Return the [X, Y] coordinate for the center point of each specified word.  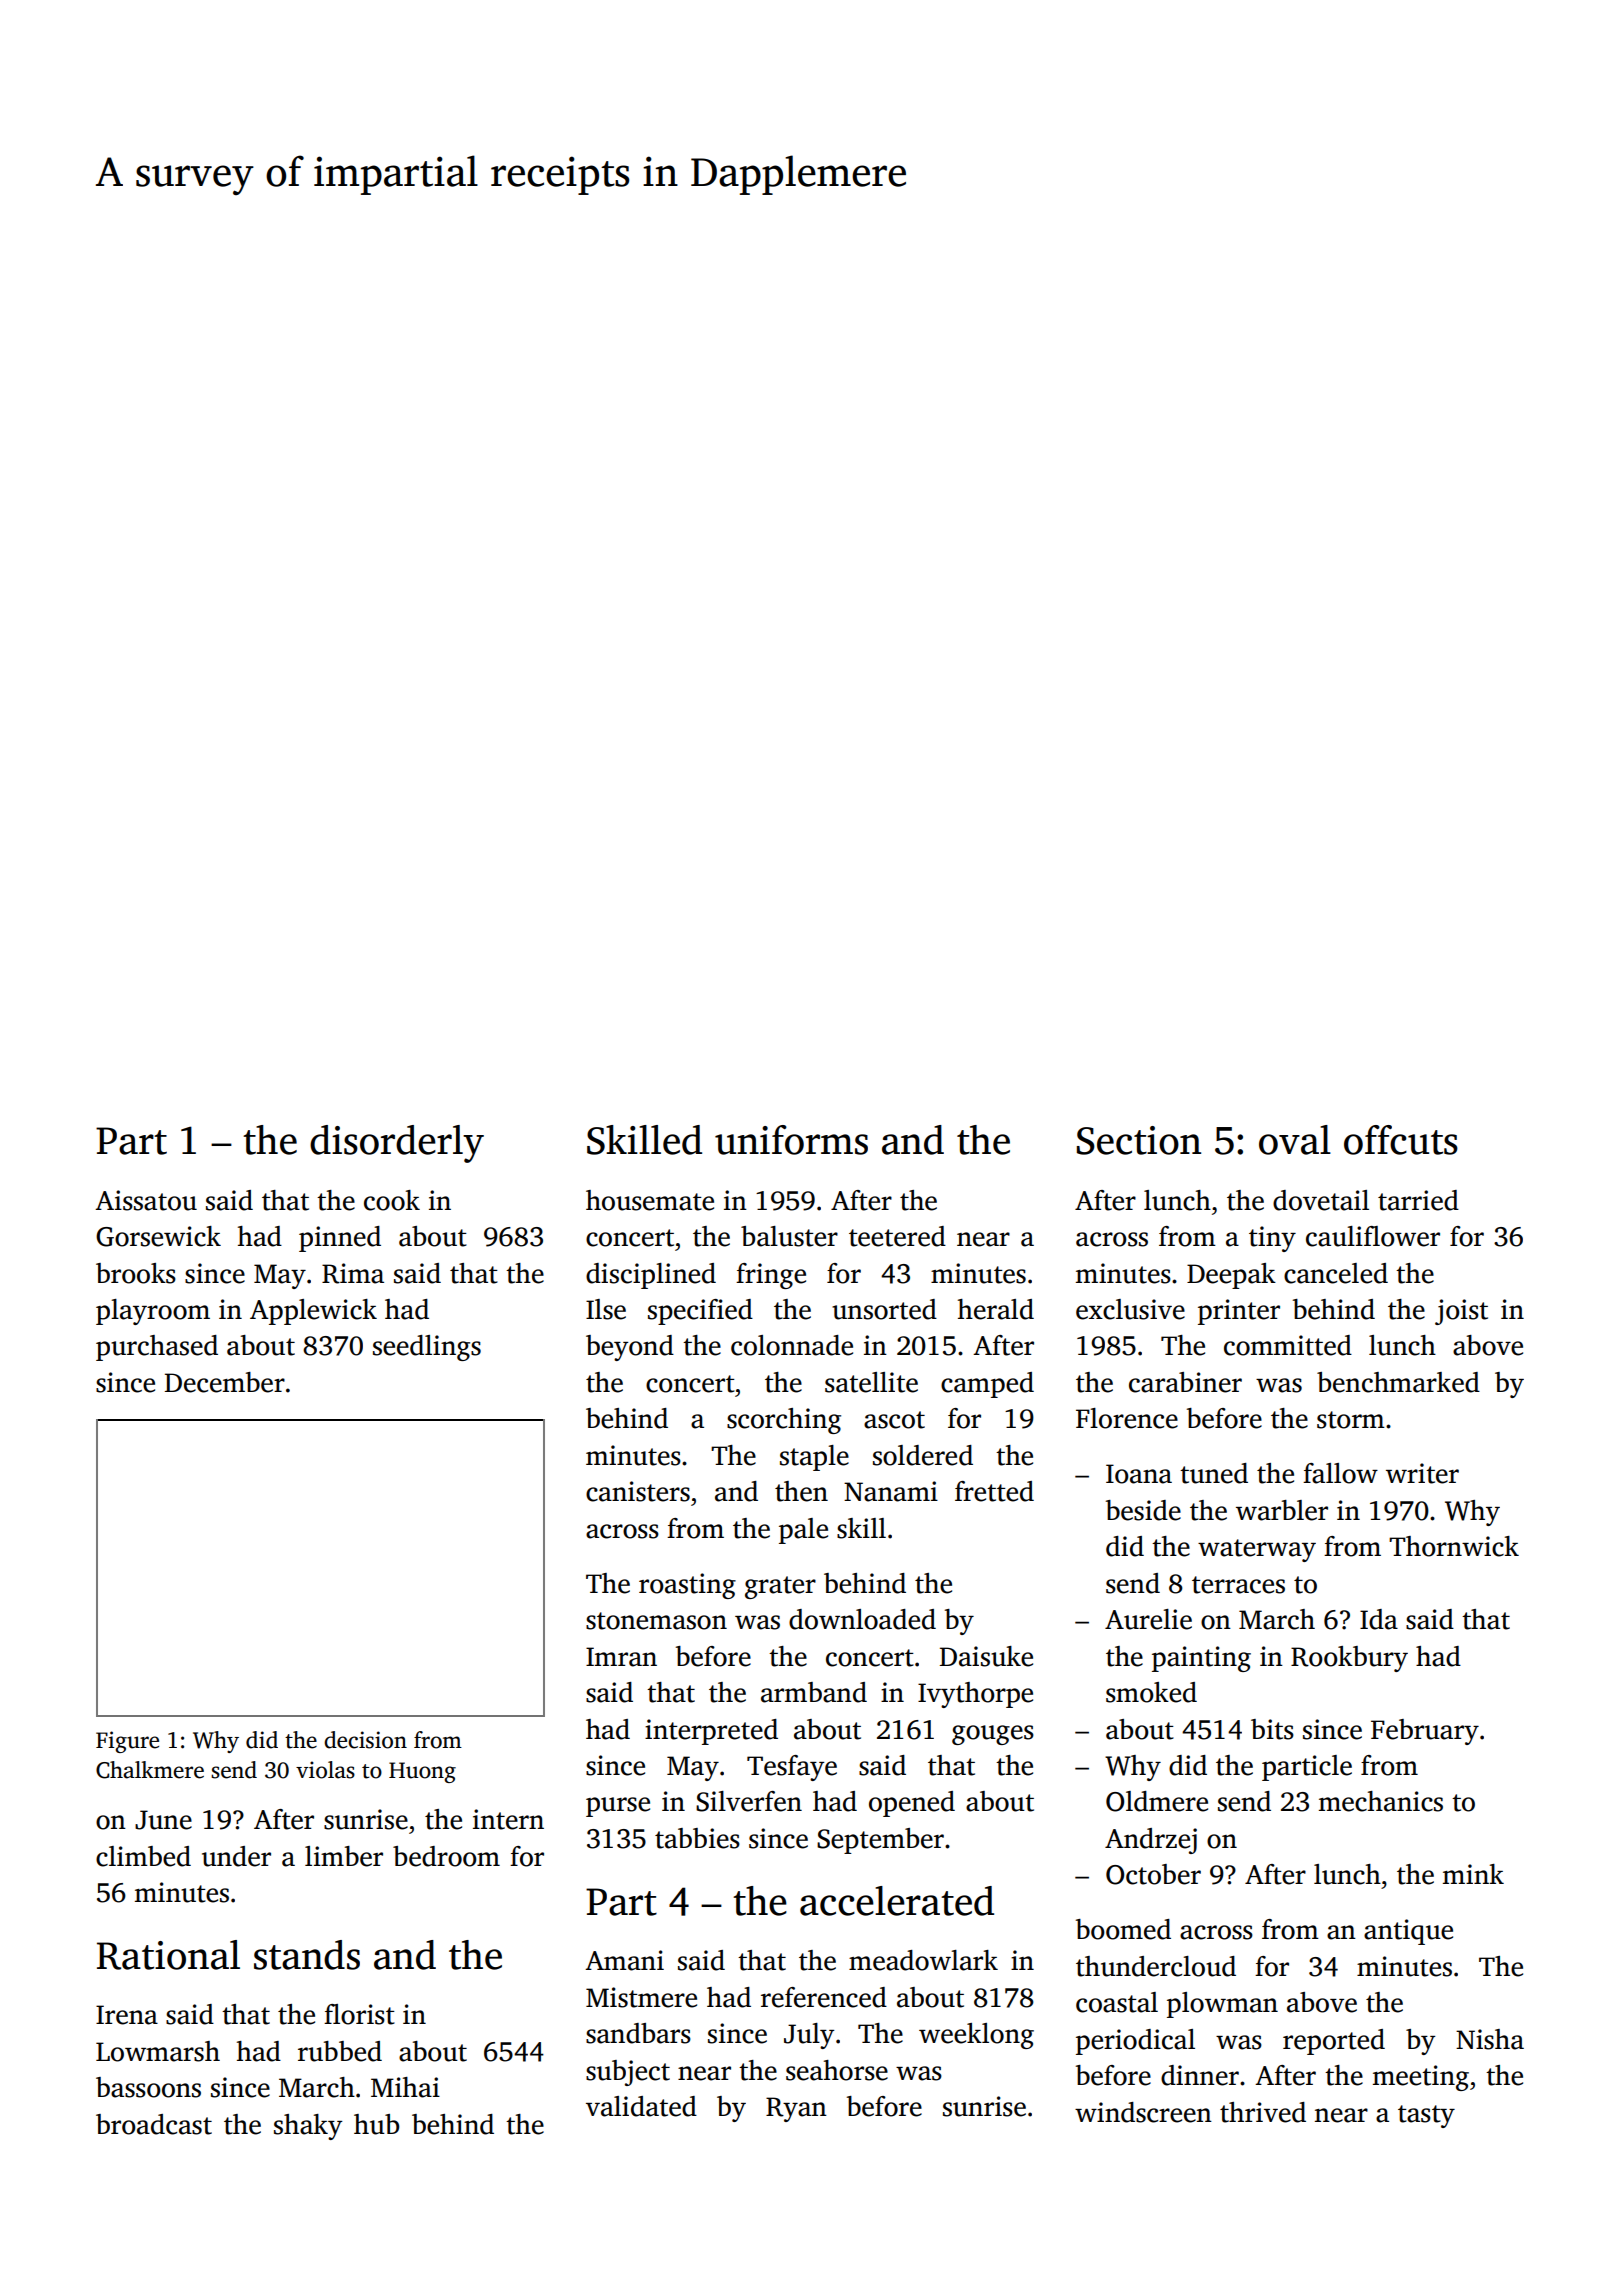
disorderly [397, 1144]
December [225, 1382]
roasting [687, 1586]
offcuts [1401, 1140]
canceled [1336, 1273]
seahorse [837, 2070]
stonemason [656, 1621]
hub [376, 2124]
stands [307, 1955]
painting [1201, 1659]
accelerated [897, 1901]
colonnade [792, 1345]
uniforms [791, 1140]
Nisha [1490, 2039]
